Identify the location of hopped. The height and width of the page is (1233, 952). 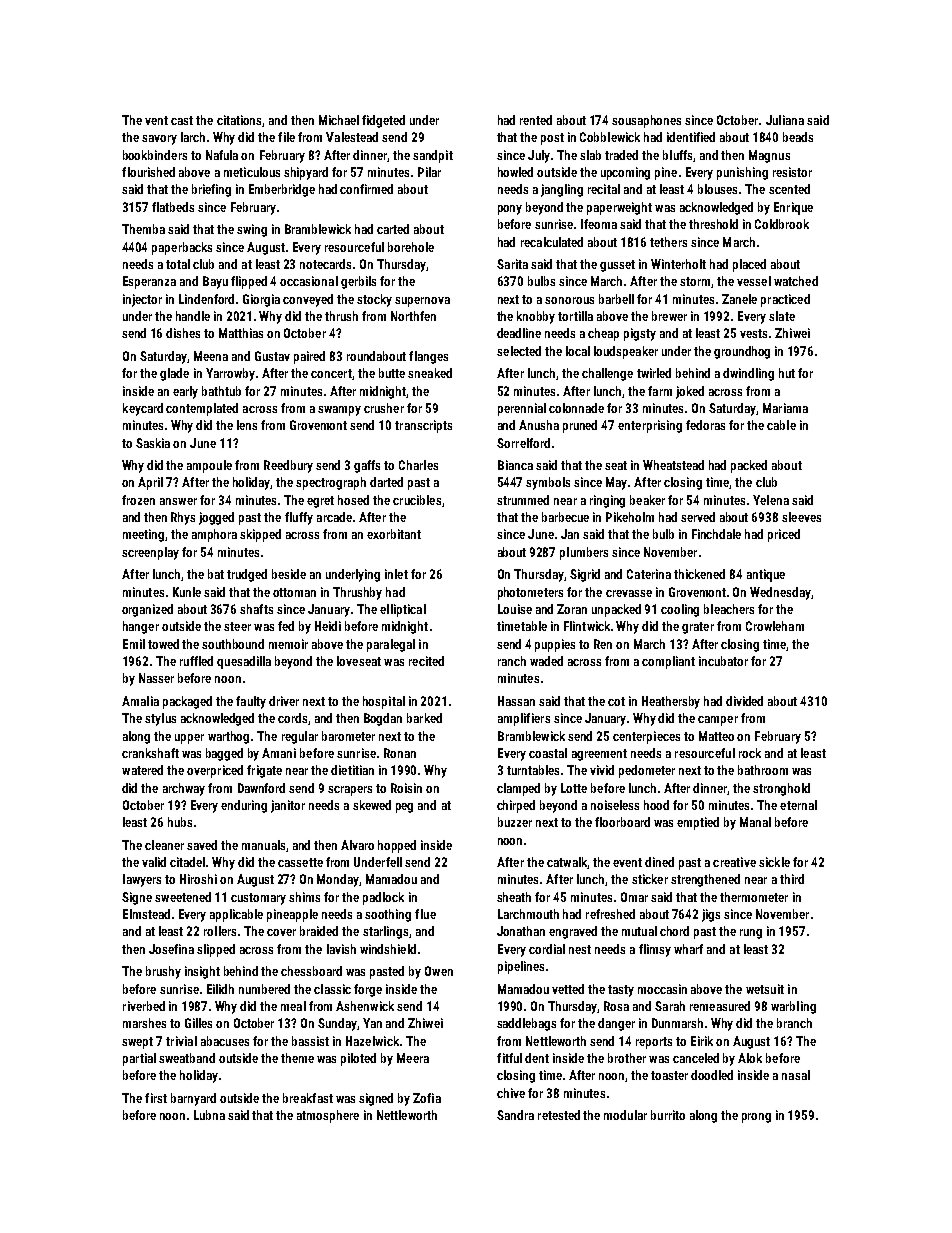
(397, 846).
